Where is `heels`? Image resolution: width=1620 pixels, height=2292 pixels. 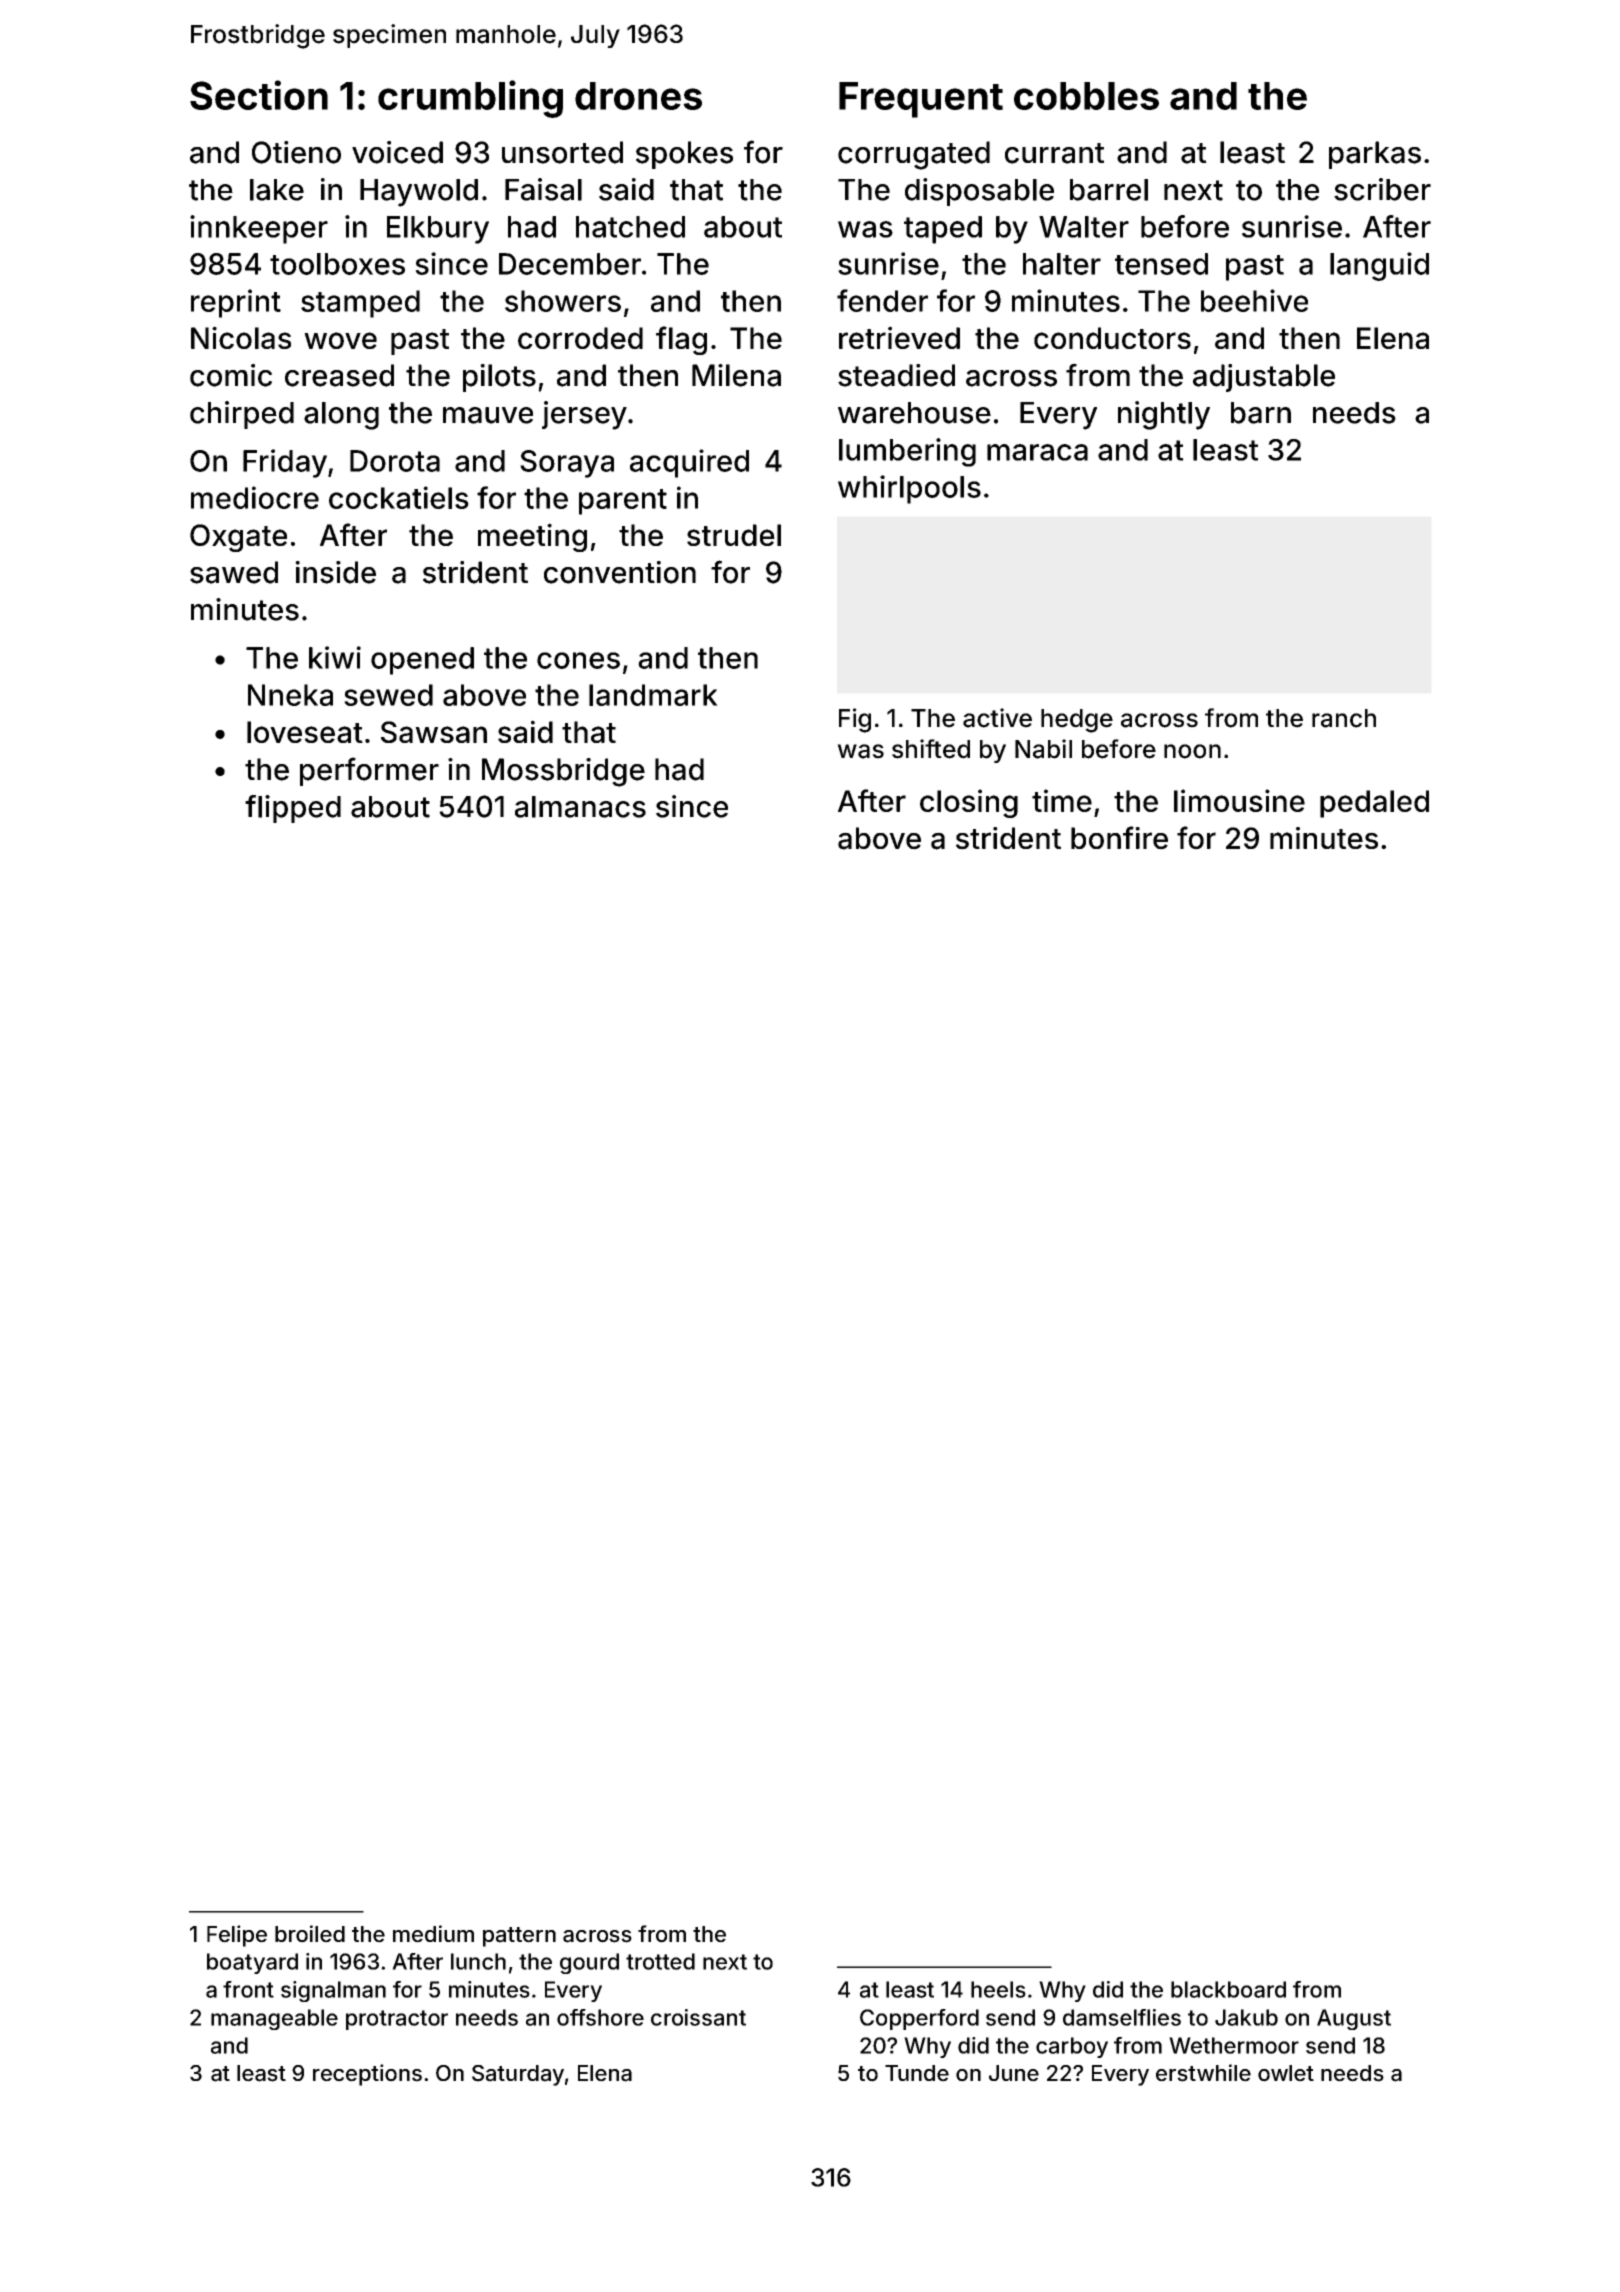 heels is located at coordinates (998, 1989).
